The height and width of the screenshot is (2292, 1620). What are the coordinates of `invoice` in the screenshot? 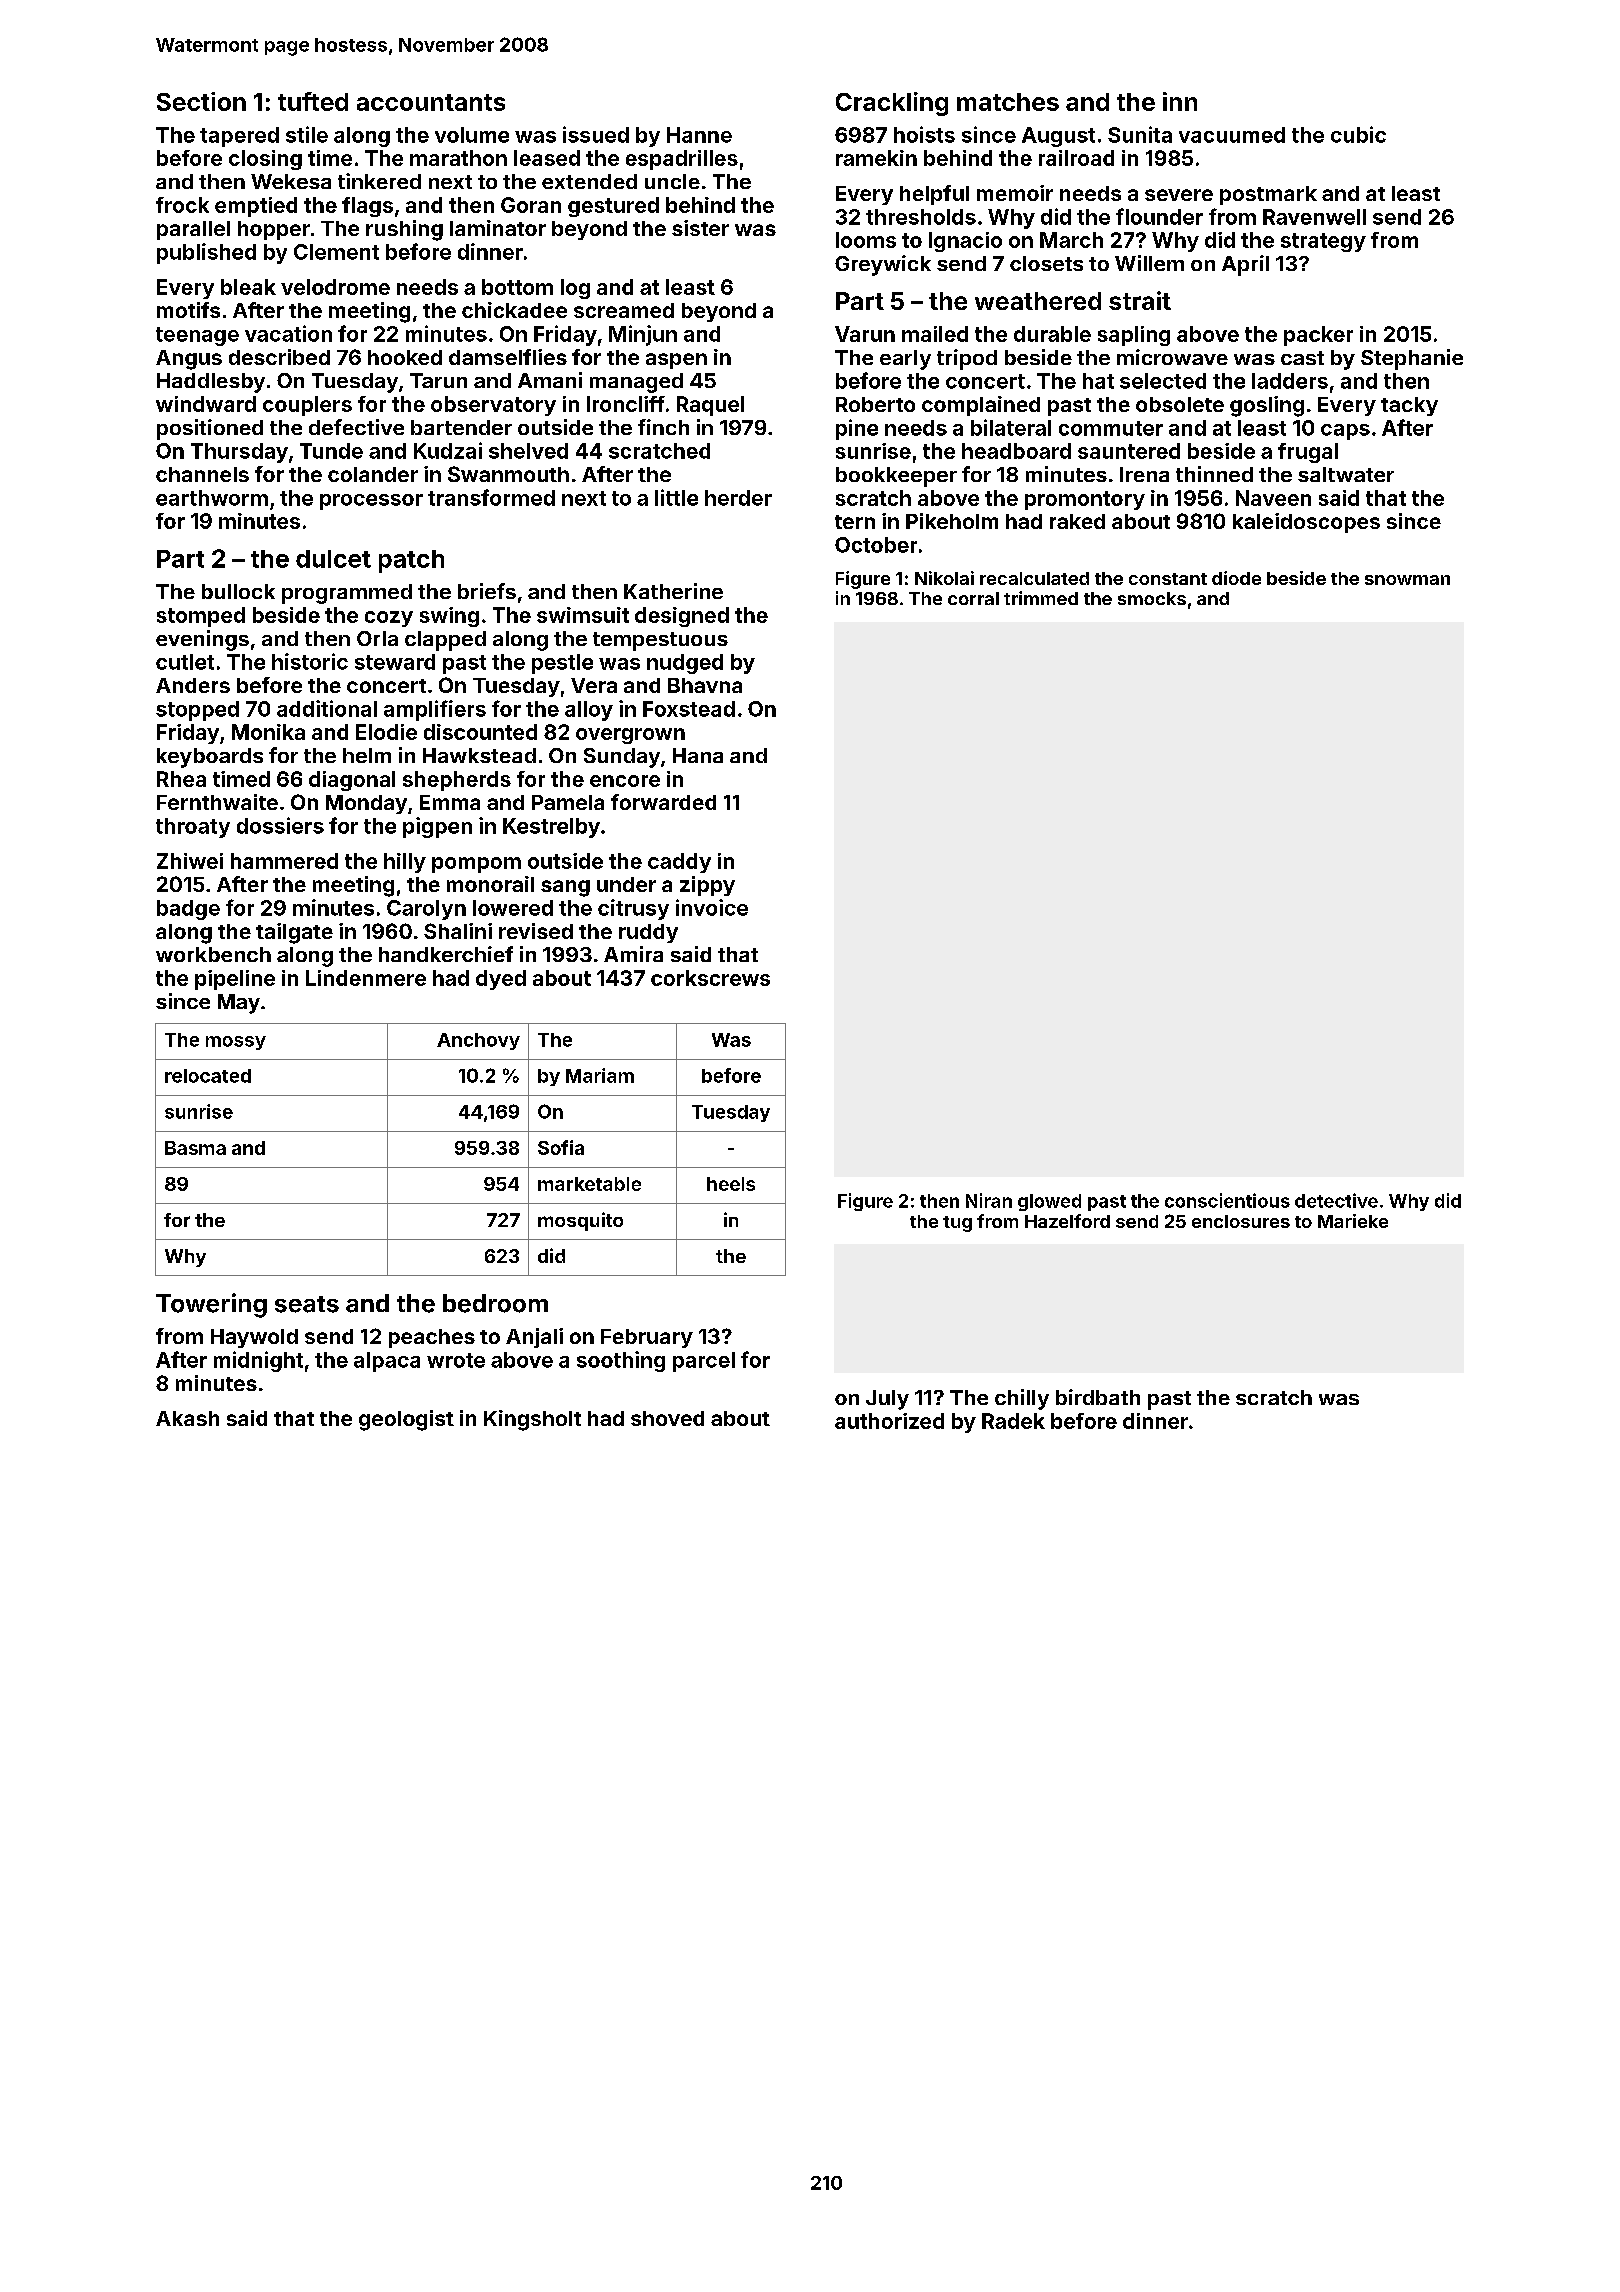 It's located at (712, 907).
